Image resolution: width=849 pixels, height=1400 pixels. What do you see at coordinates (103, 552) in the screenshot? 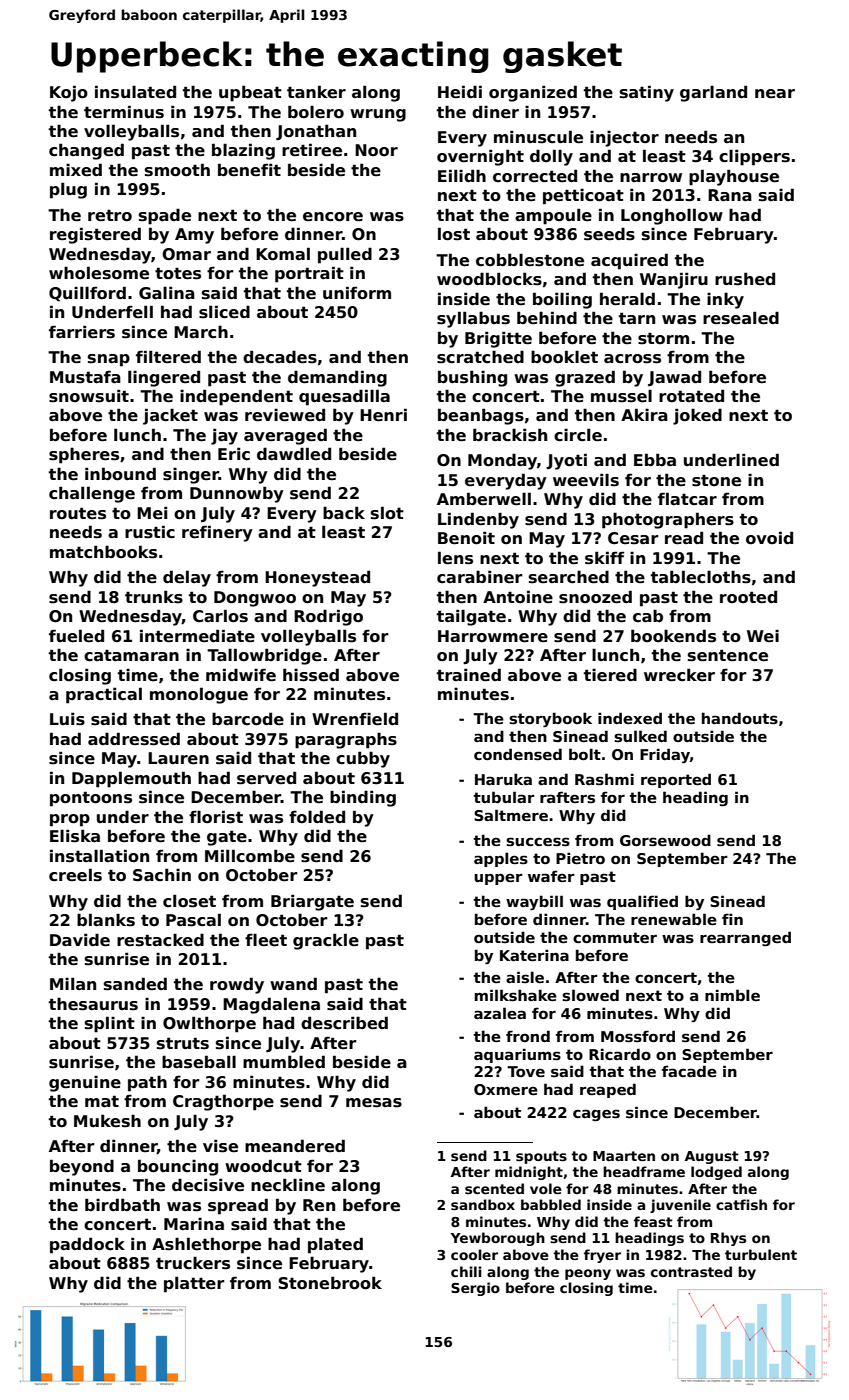
I see `matchbooks` at bounding box center [103, 552].
